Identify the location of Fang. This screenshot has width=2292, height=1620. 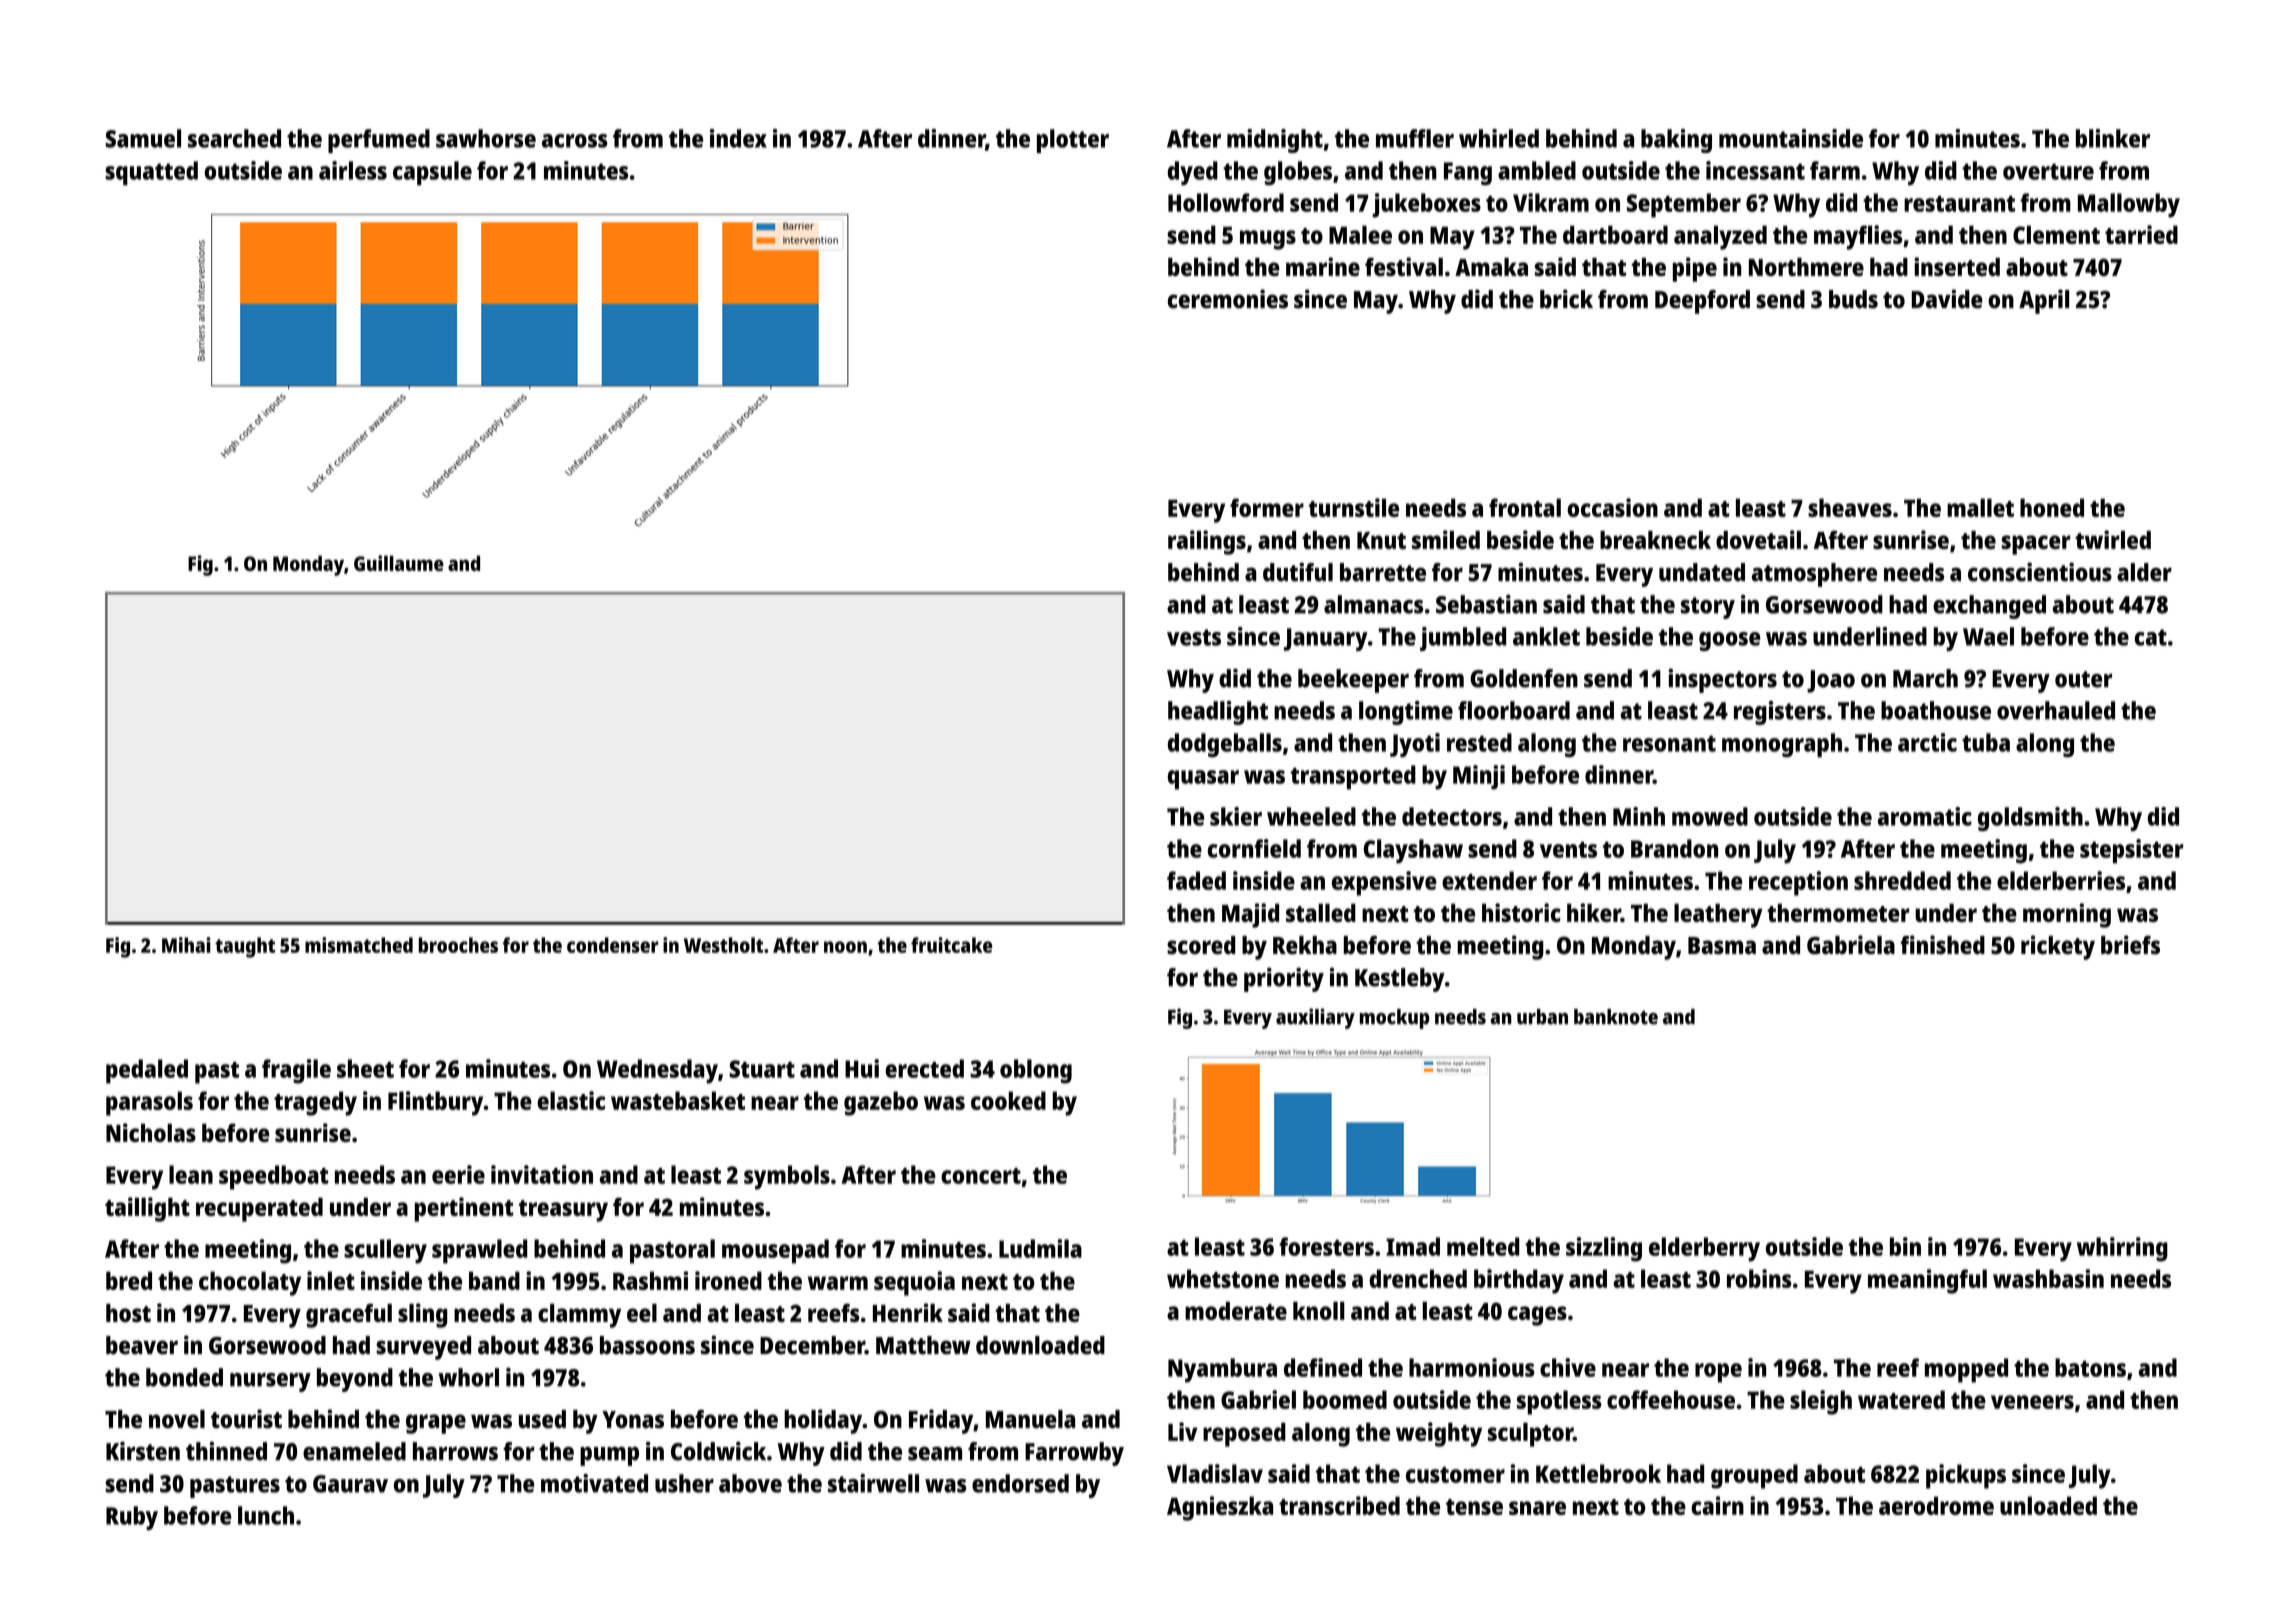
(1468, 173).
